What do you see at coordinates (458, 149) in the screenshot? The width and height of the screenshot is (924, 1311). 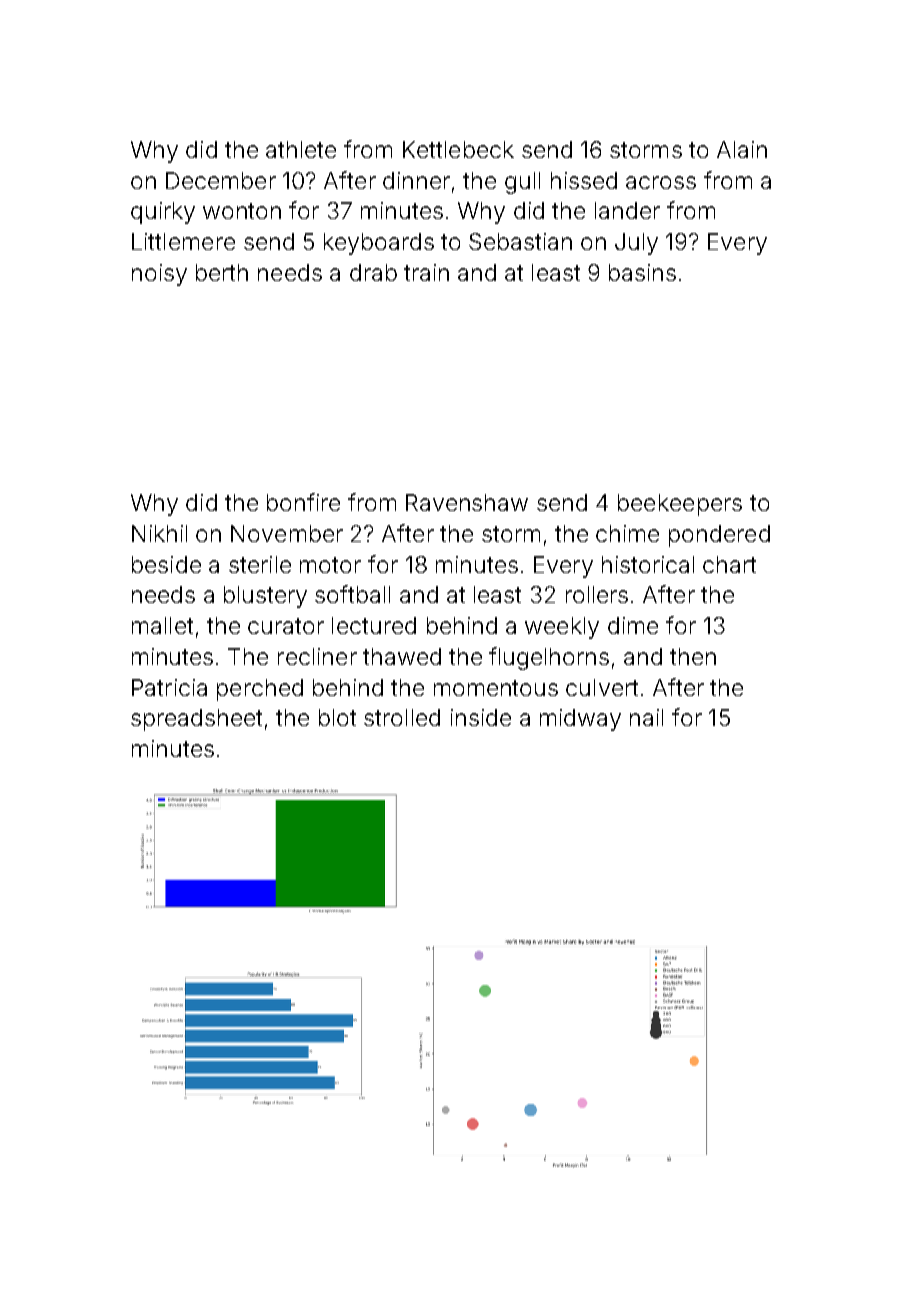 I see `Kettlebeck` at bounding box center [458, 149].
